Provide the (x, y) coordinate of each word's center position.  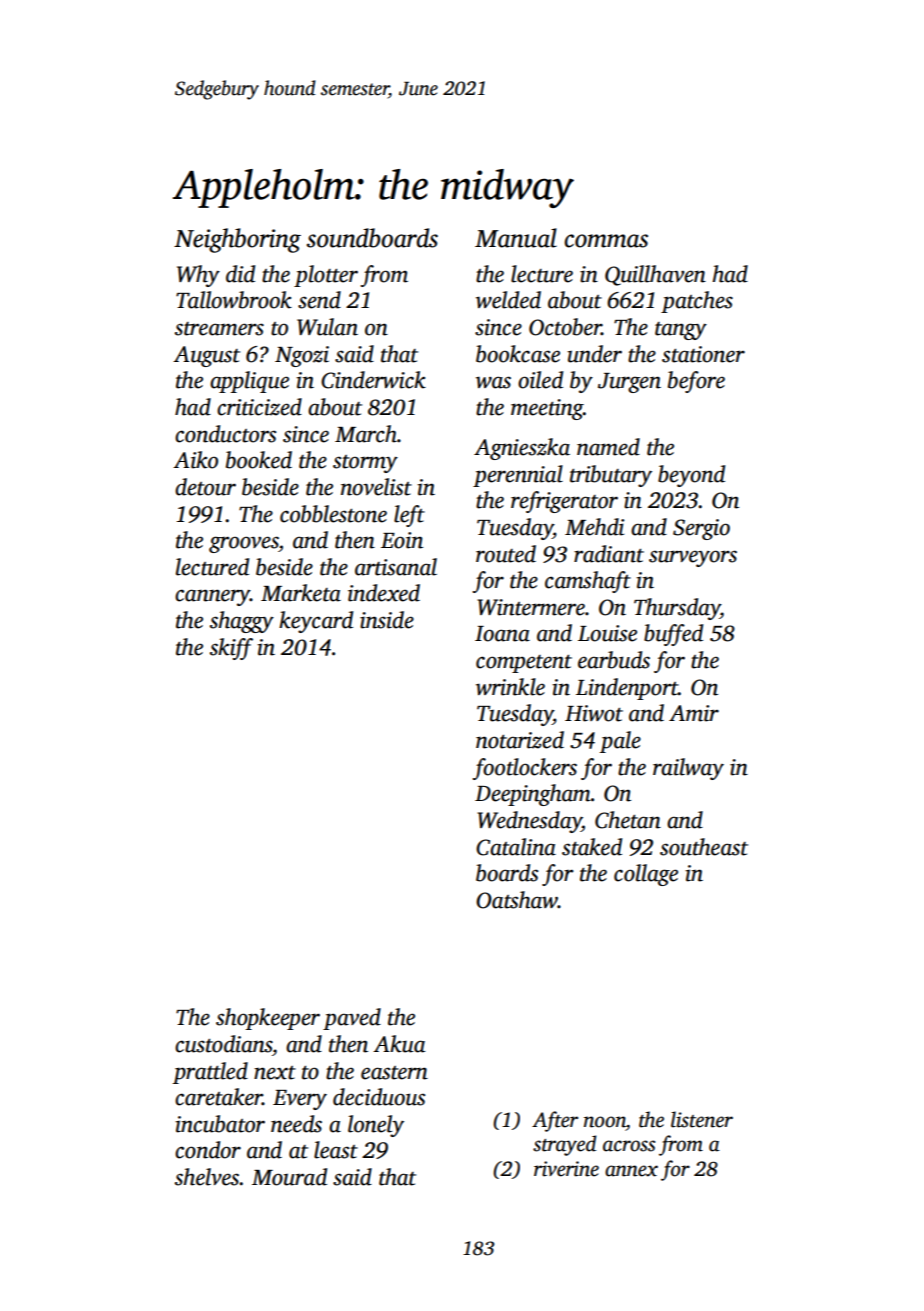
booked (259, 460)
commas (606, 241)
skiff (231, 649)
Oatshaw (517, 900)
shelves (207, 1177)
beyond (691, 476)
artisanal (396, 567)
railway (688, 769)
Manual (516, 238)
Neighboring (237, 240)
